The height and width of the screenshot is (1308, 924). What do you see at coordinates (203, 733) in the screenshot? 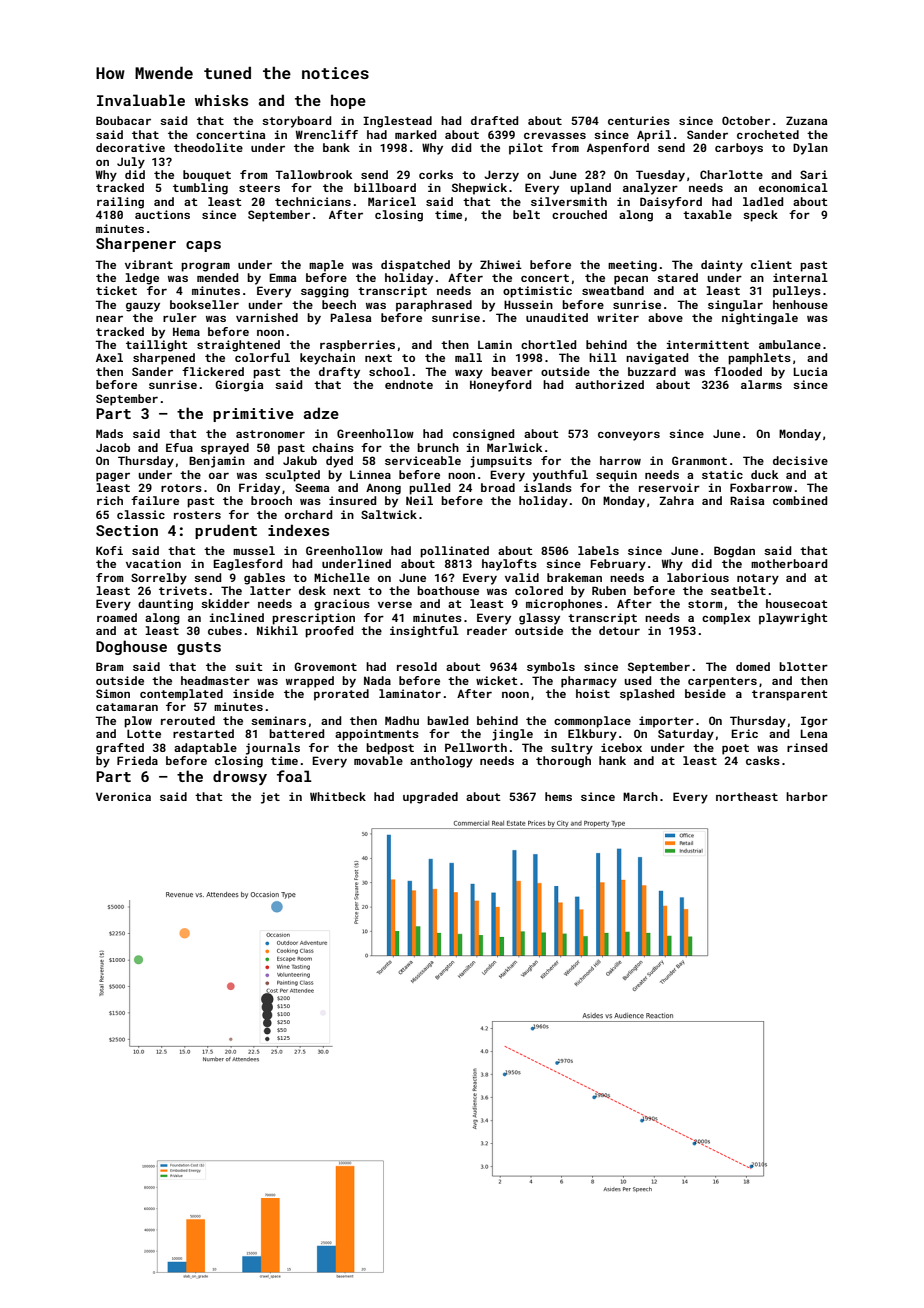
I see `restarted` at bounding box center [203, 733].
